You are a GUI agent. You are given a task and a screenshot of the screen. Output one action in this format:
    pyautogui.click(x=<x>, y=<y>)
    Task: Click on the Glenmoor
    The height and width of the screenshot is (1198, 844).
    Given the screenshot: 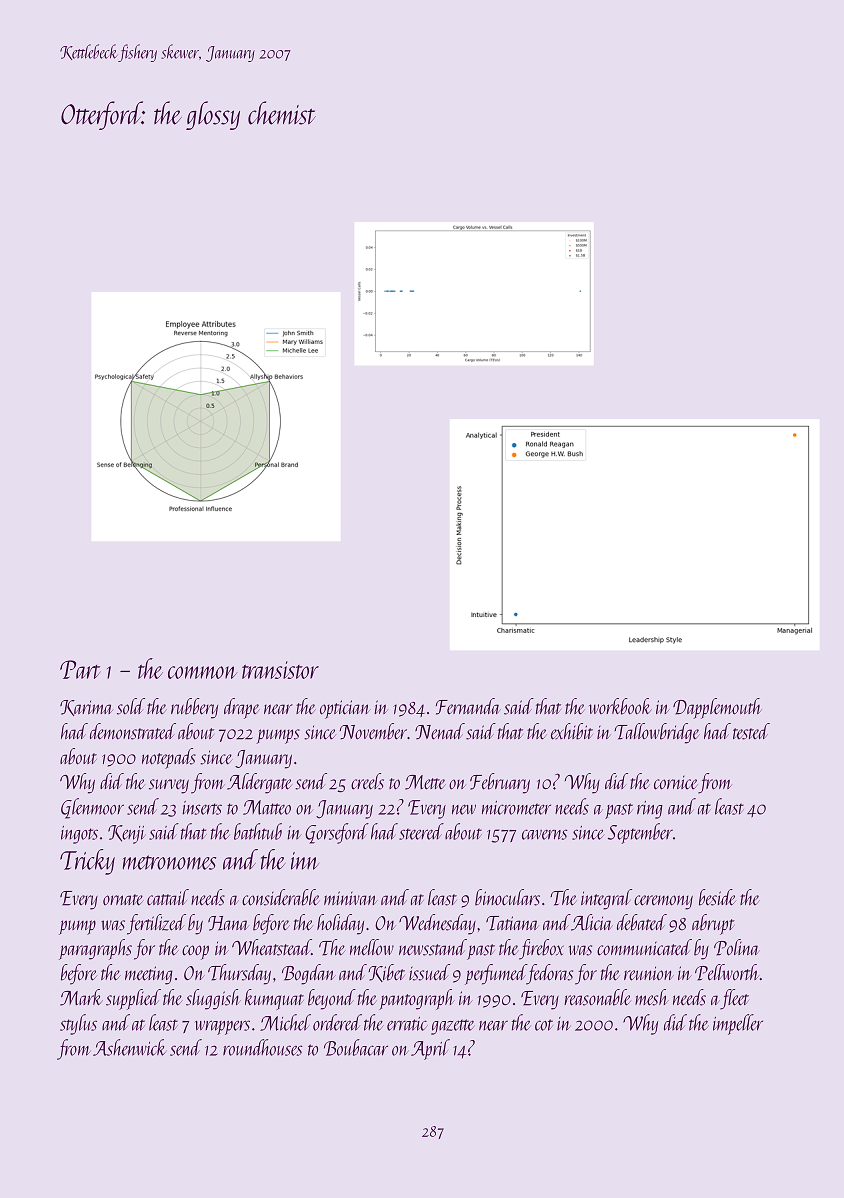 What is the action you would take?
    pyautogui.click(x=92, y=808)
